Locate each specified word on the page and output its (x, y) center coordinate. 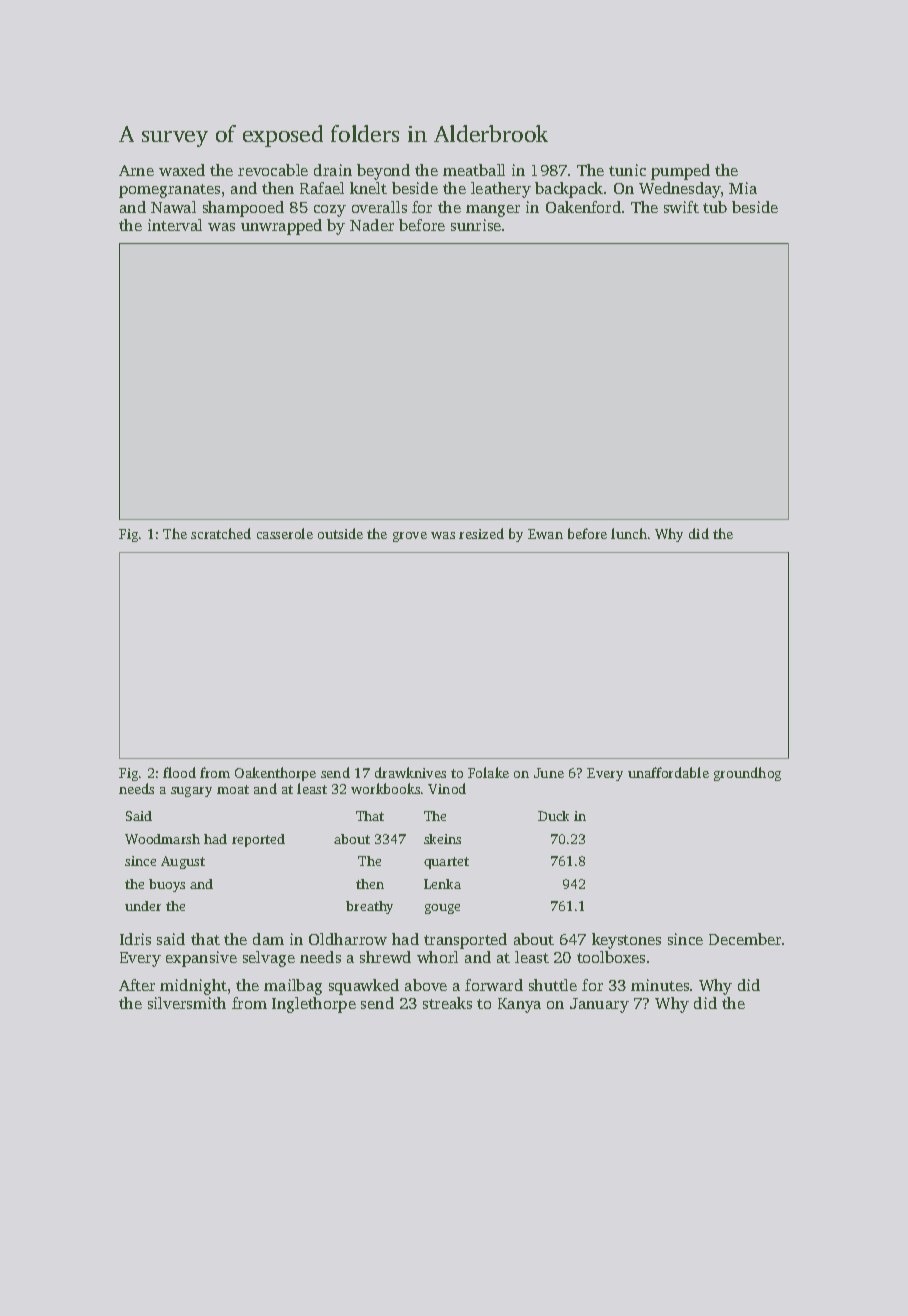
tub (715, 207)
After (137, 985)
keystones (626, 941)
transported (465, 941)
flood (179, 772)
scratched (221, 533)
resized (481, 533)
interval (175, 225)
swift (681, 207)
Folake (488, 772)
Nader (372, 225)
